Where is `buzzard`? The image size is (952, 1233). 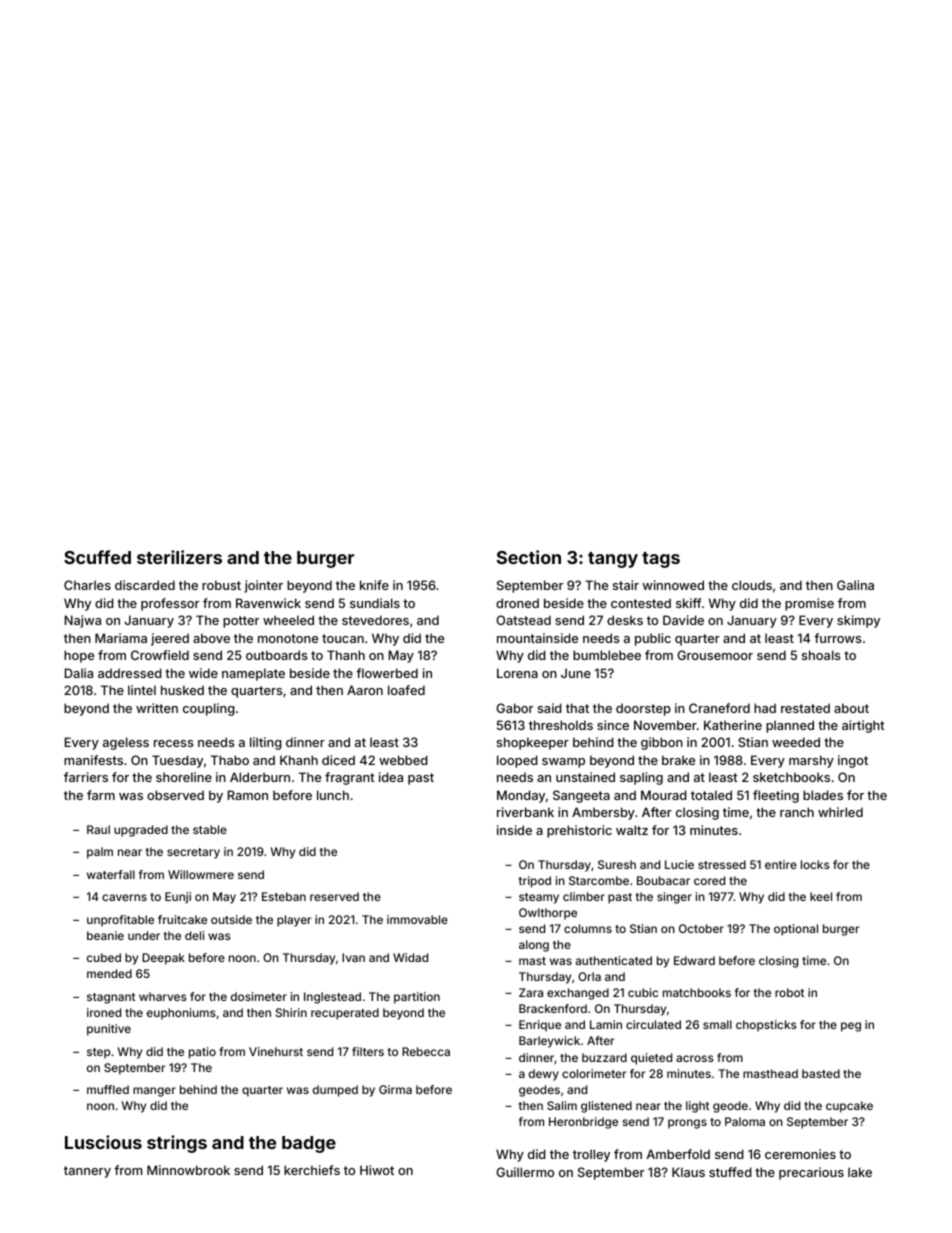 buzzard is located at coordinates (604, 1057).
